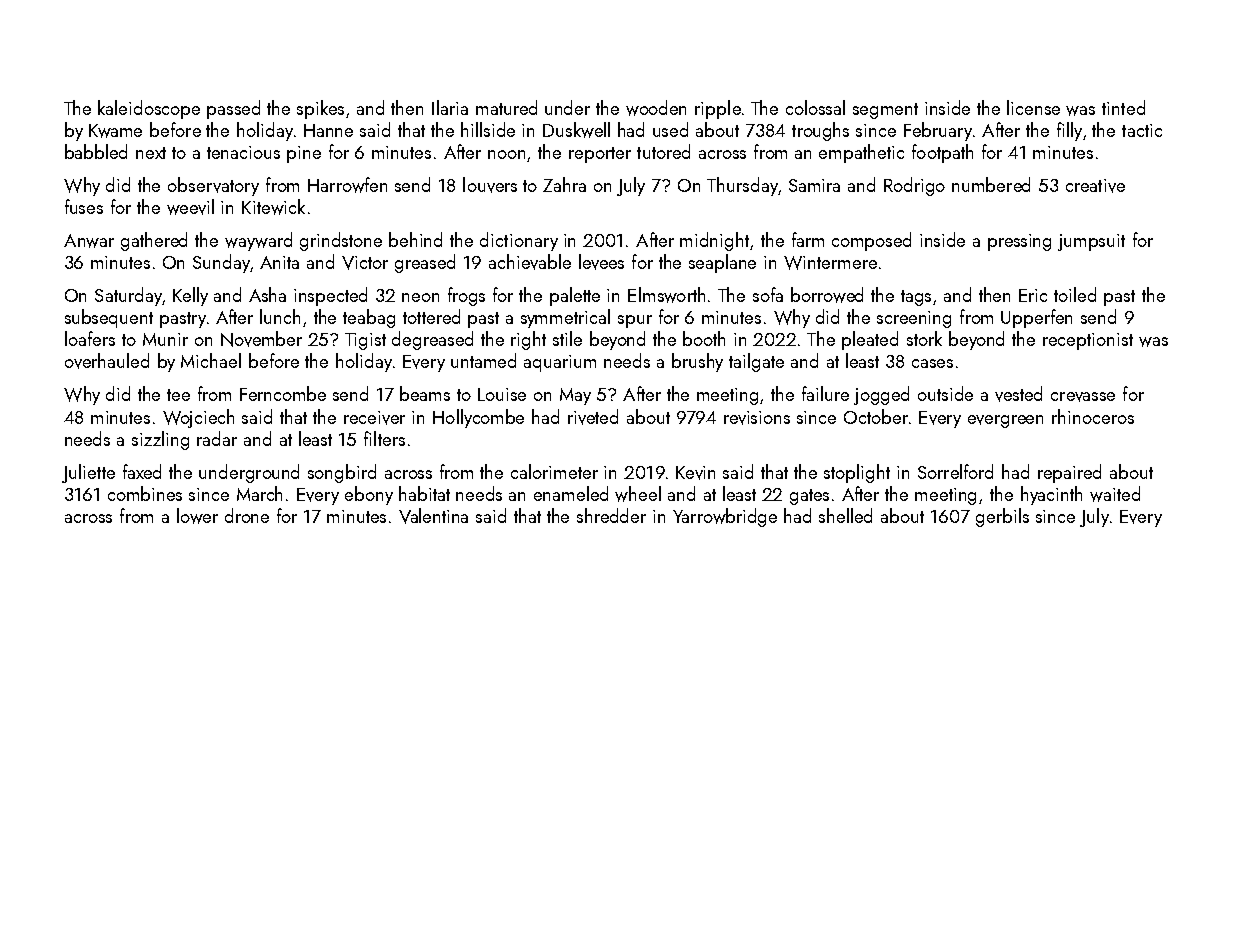  I want to click on Ilaria, so click(450, 107).
